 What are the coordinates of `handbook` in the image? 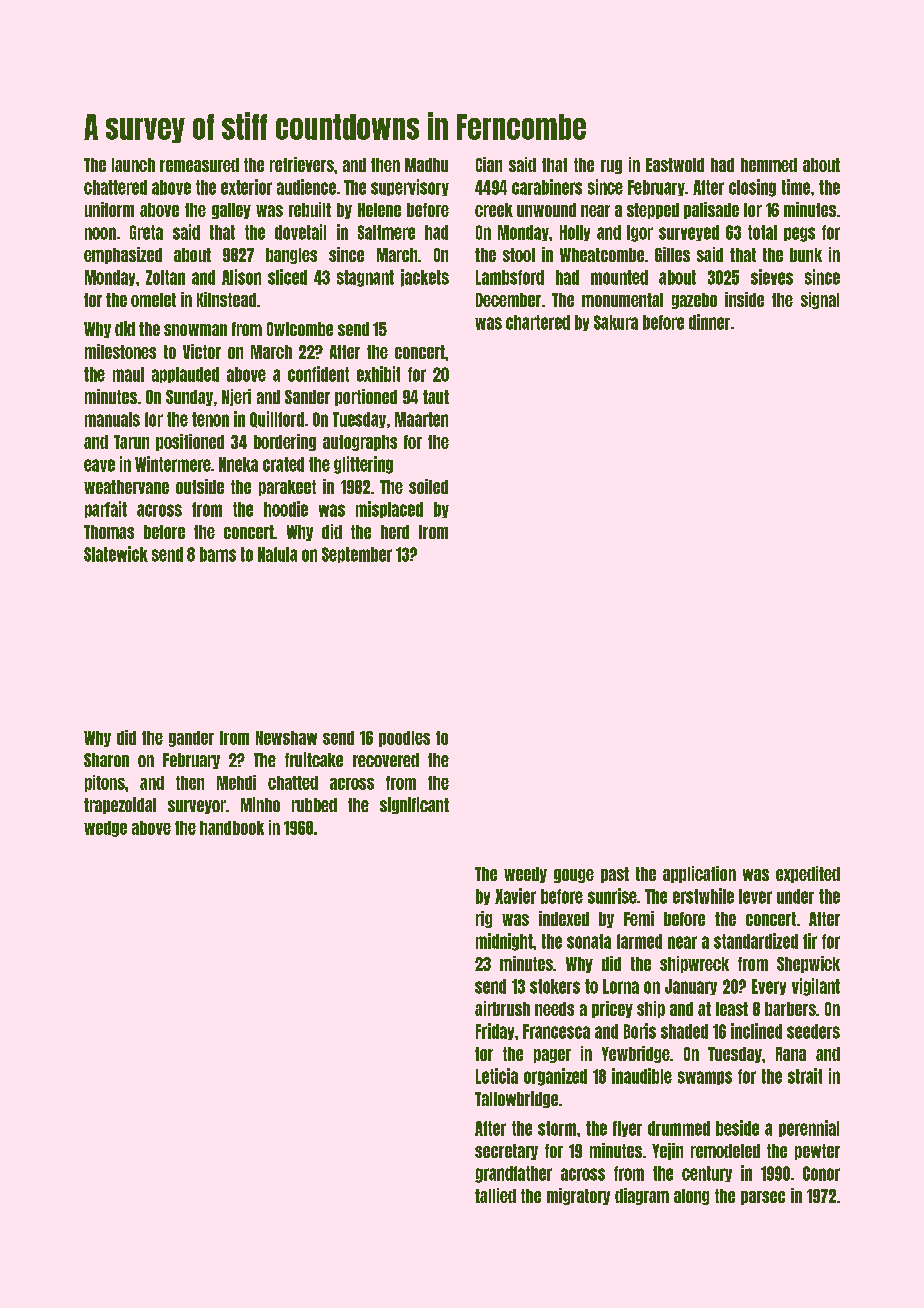 It's located at (232, 828).
